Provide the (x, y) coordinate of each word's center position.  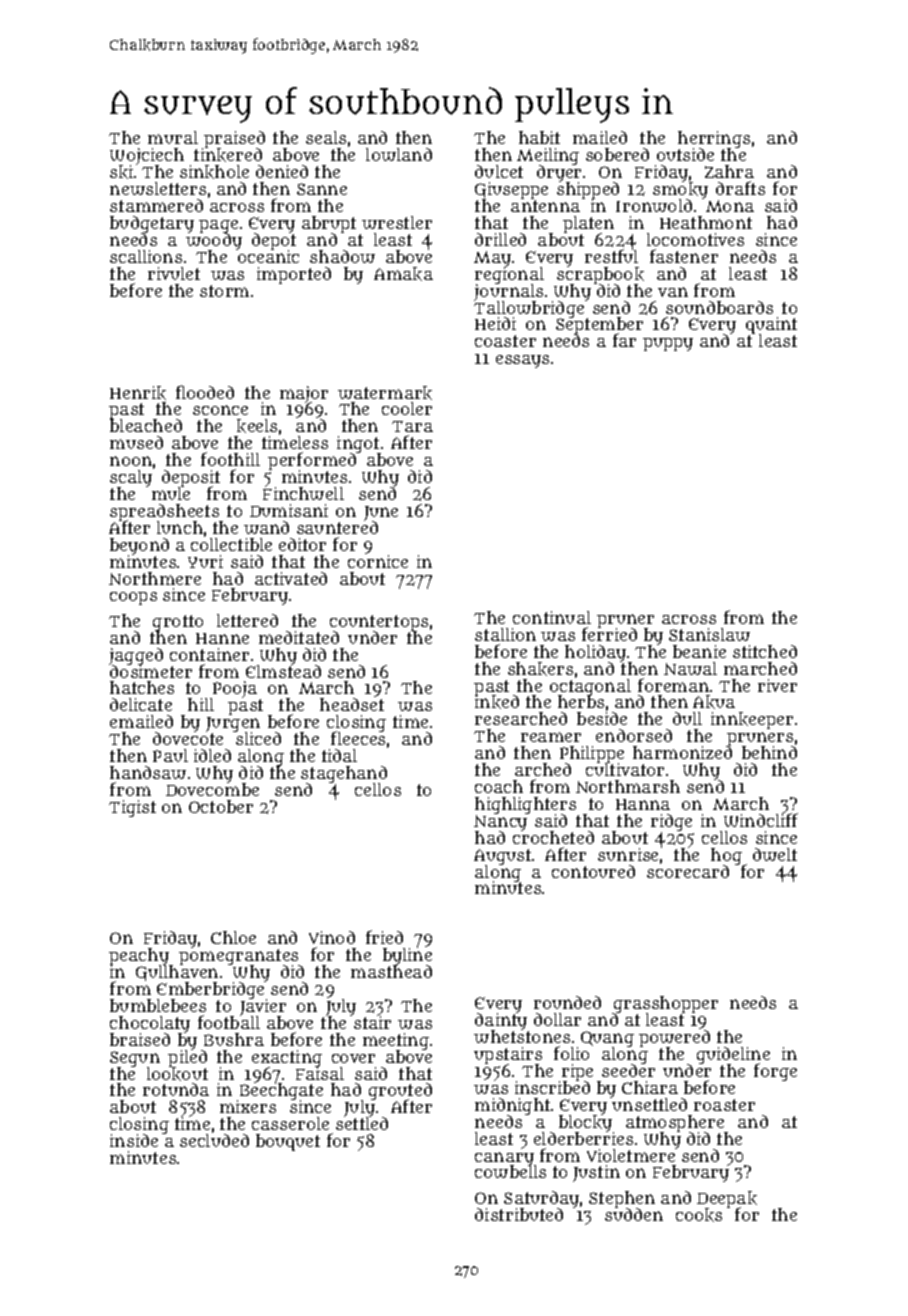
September (599, 326)
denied (282, 171)
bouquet (288, 1142)
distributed (519, 1214)
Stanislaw (709, 634)
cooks (699, 1215)
